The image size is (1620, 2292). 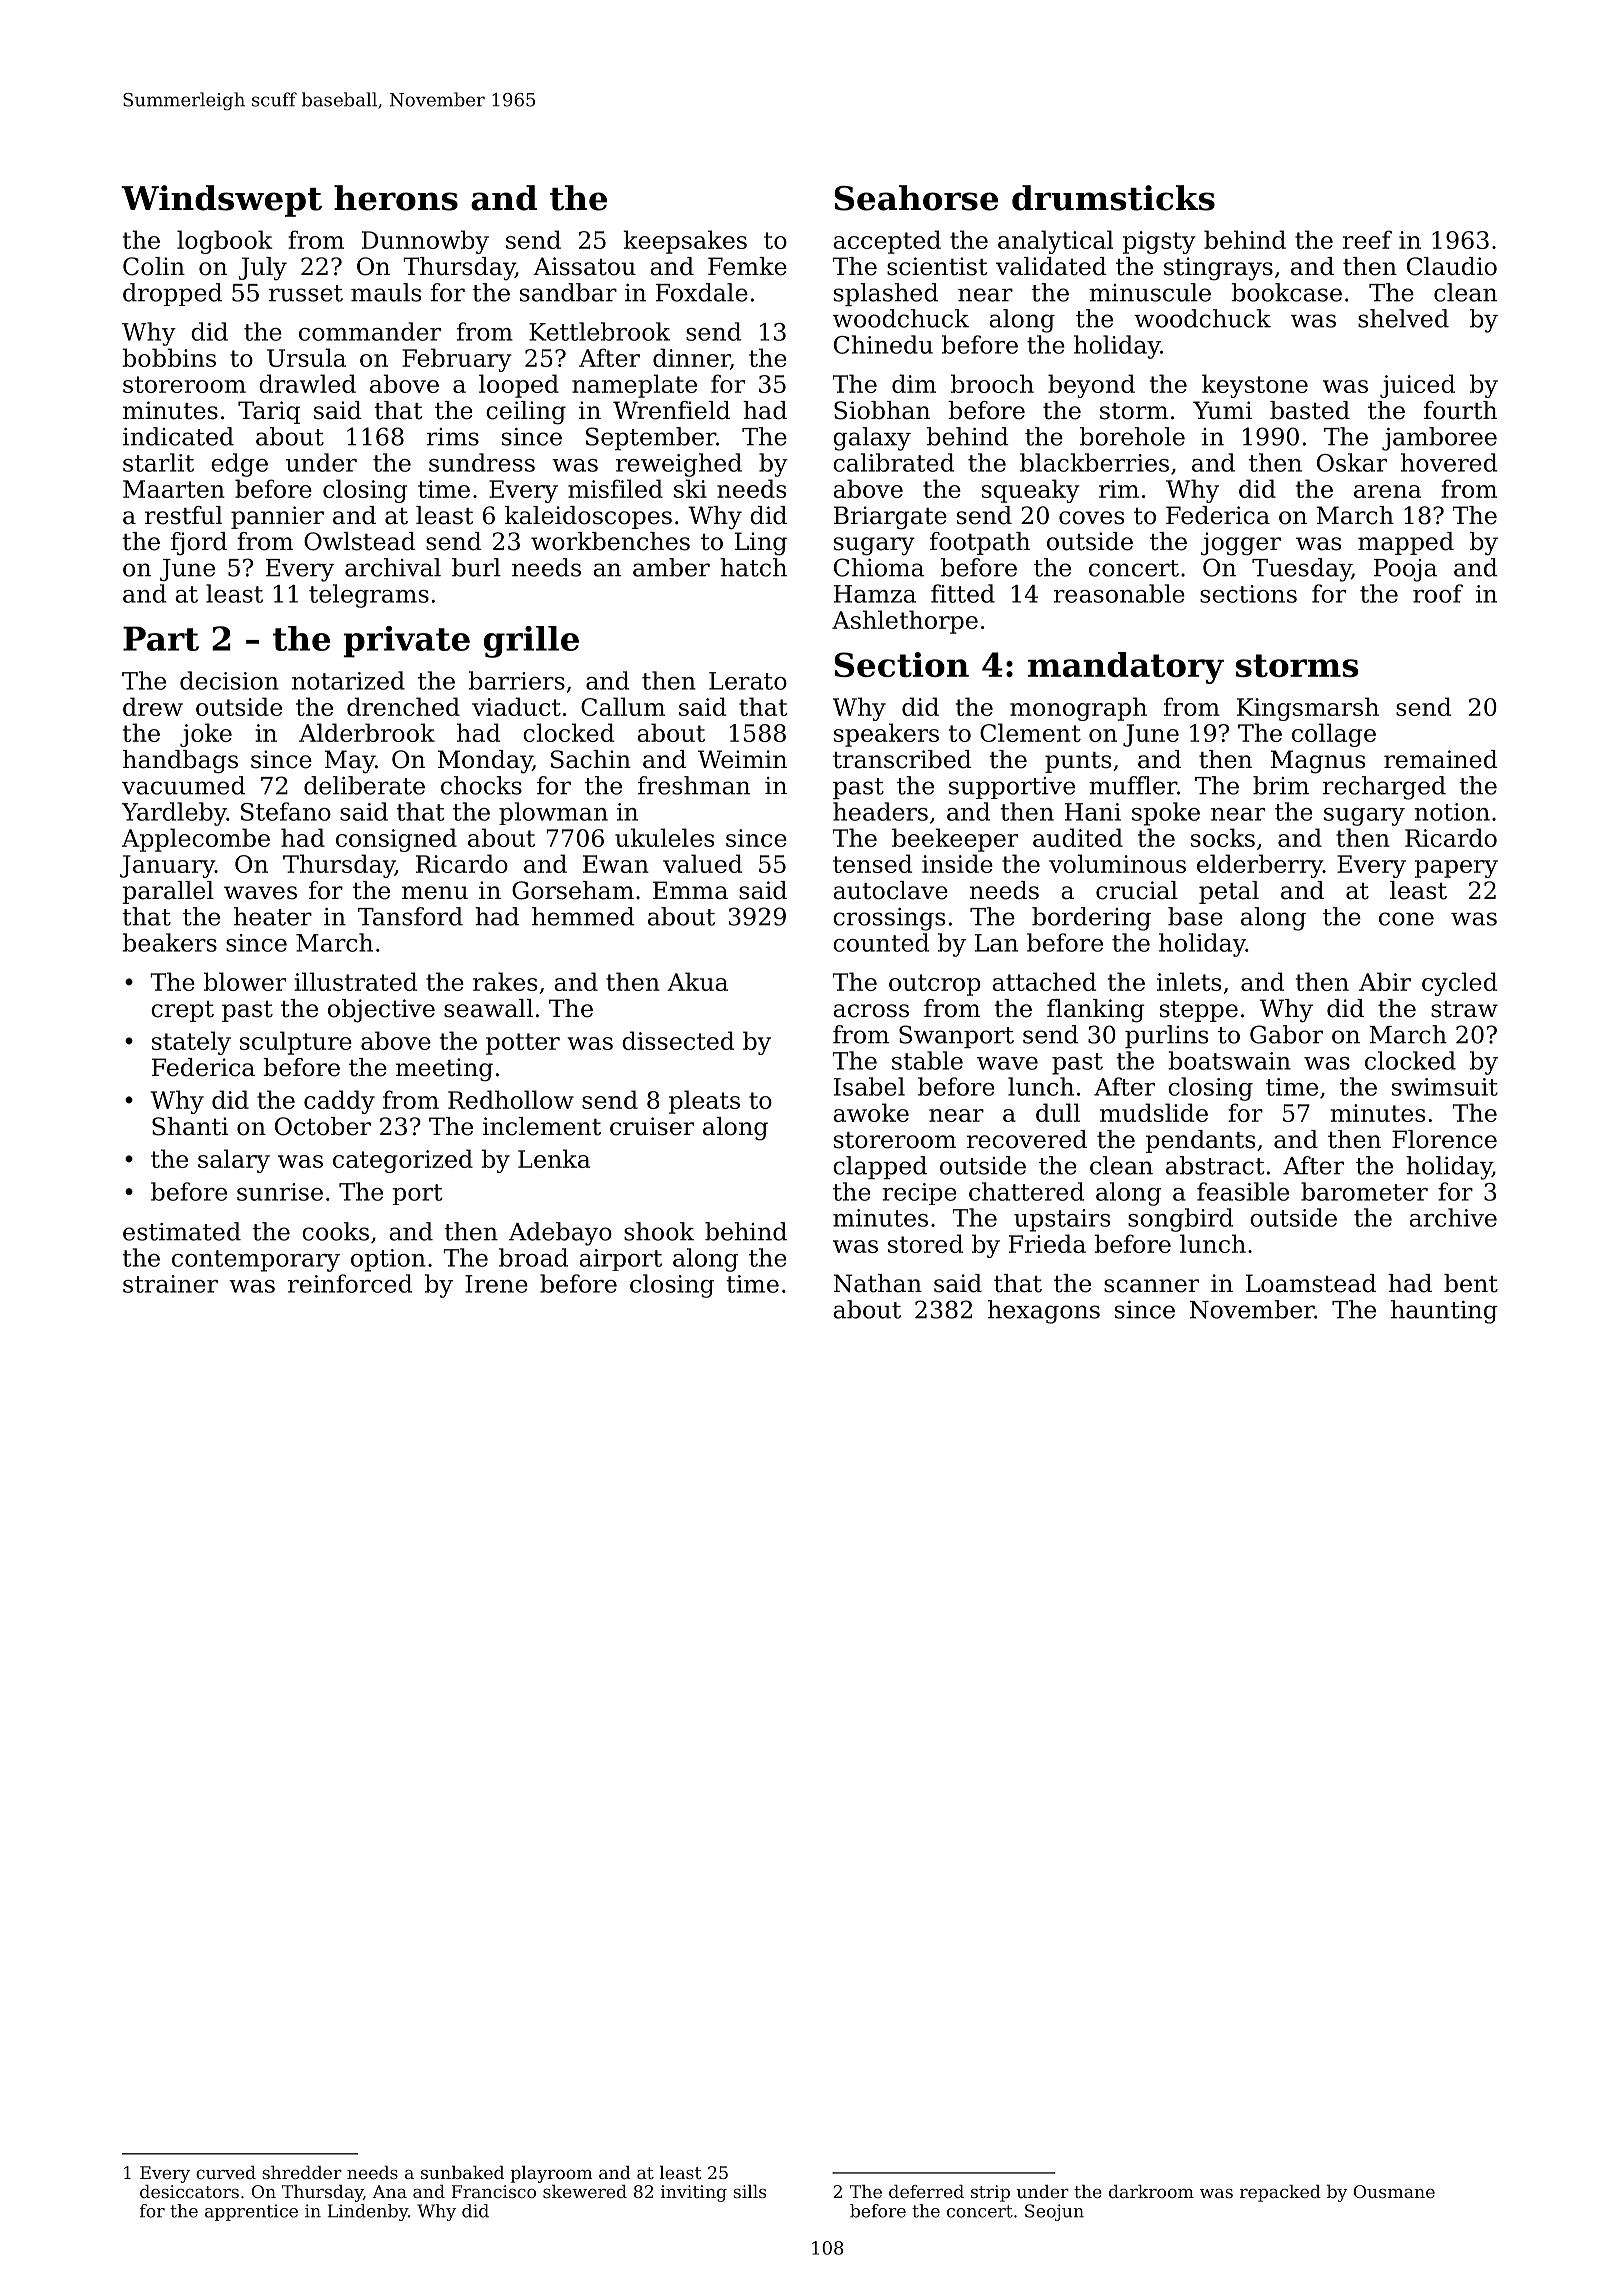 What do you see at coordinates (1051, 266) in the image?
I see `validated` at bounding box center [1051, 266].
